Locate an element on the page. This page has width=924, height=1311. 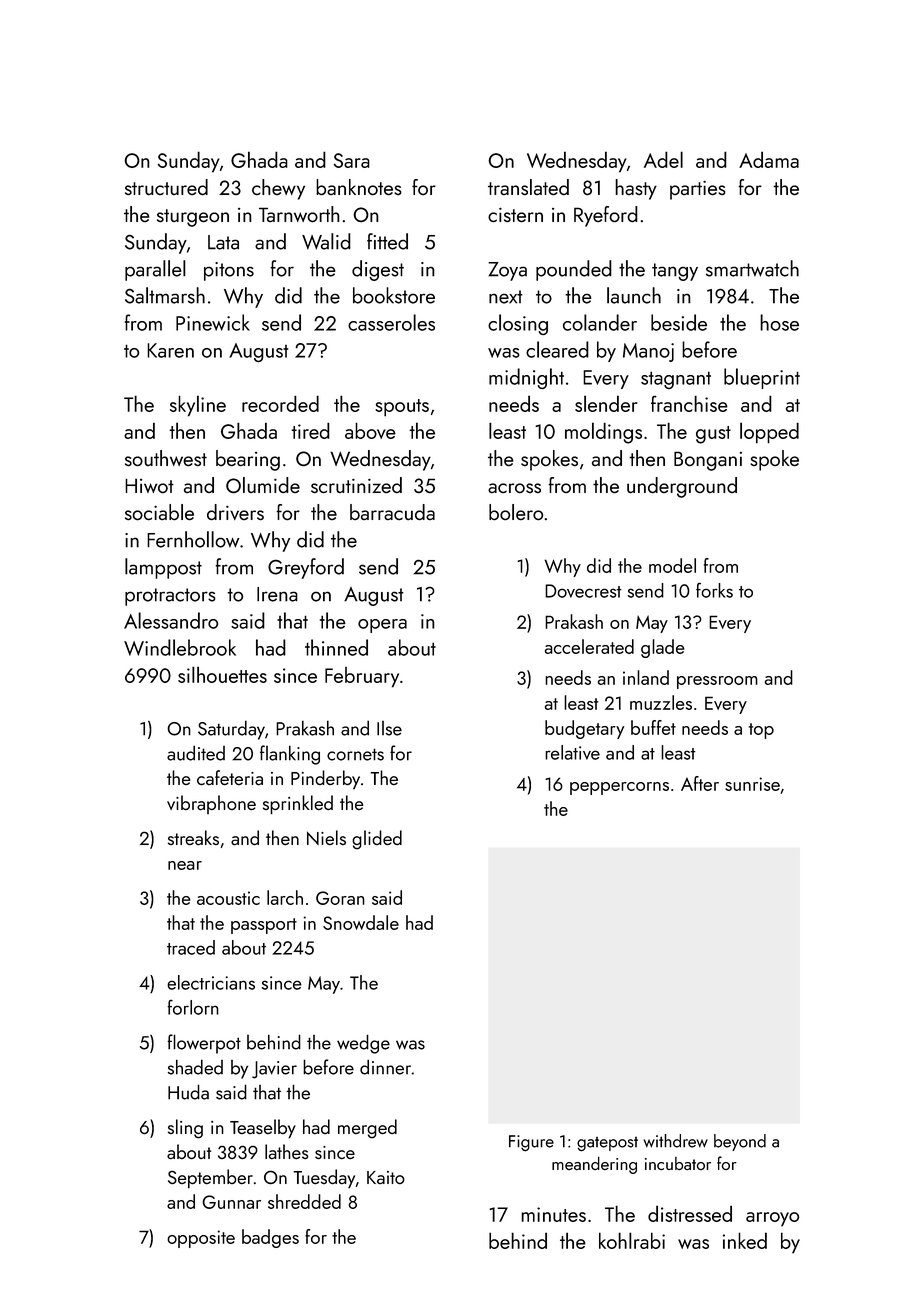
electricians is located at coordinates (211, 982).
